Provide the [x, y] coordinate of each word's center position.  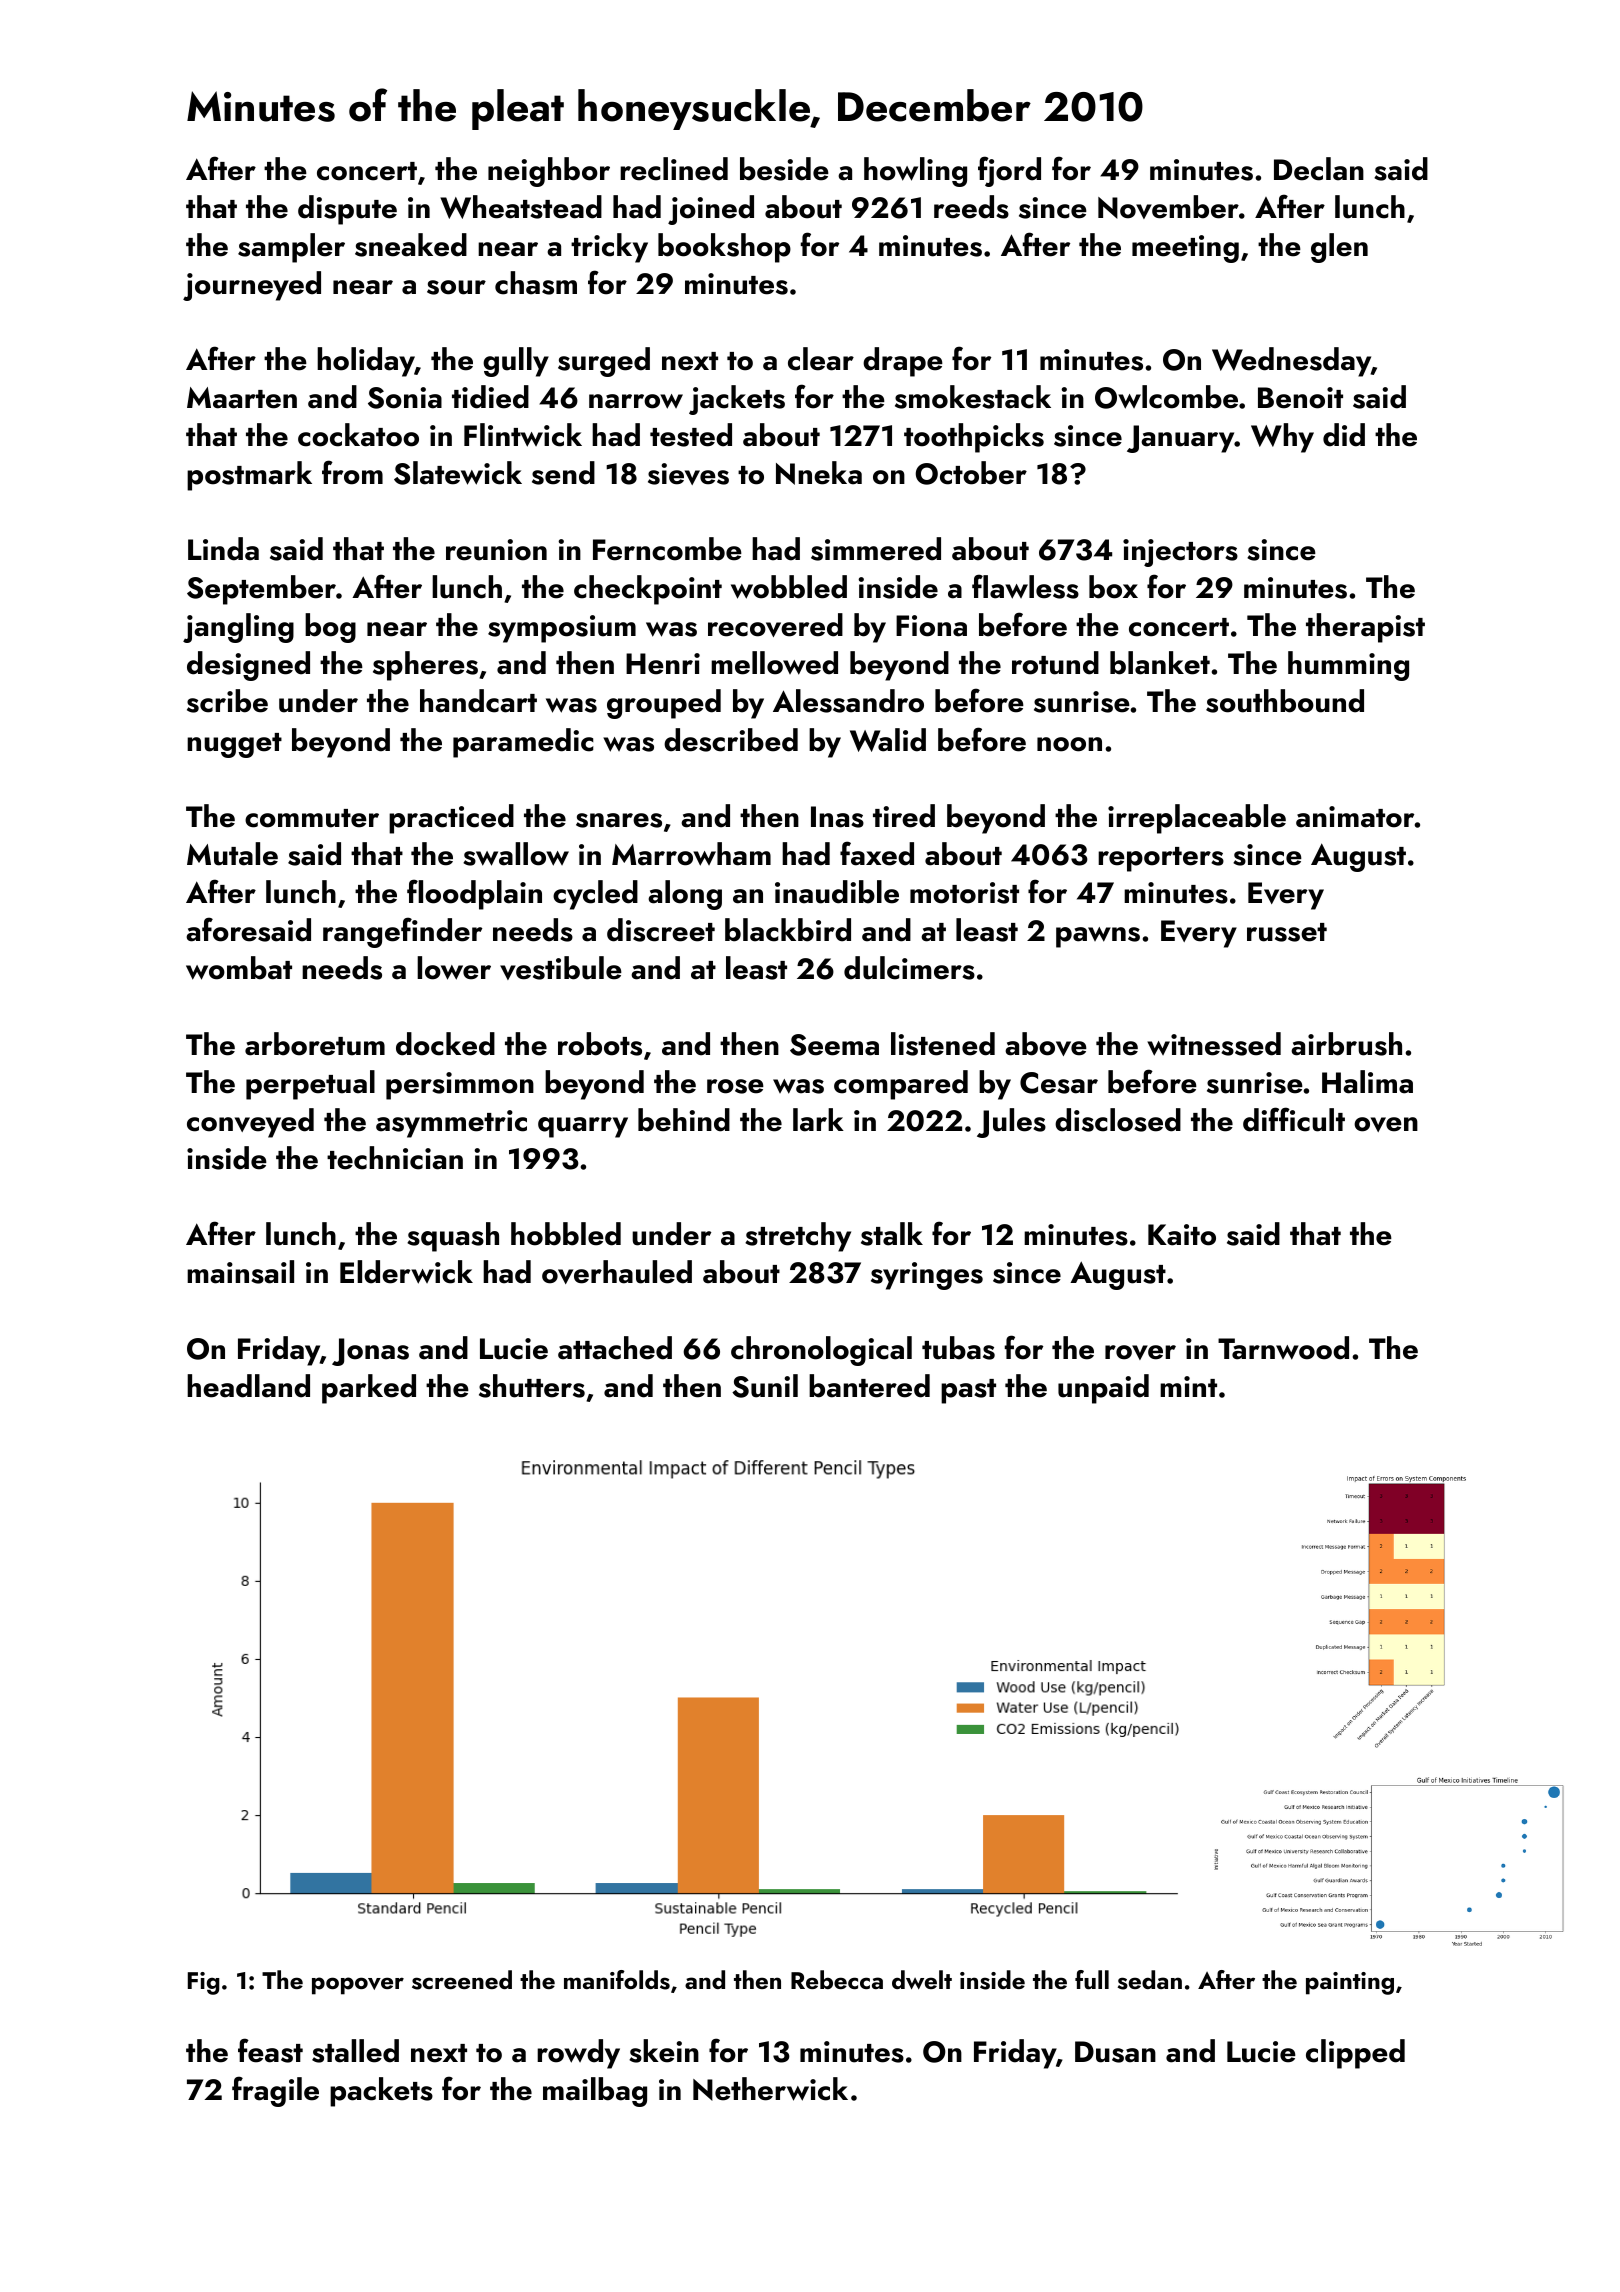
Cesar [1059, 1083]
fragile [275, 2091]
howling [915, 172]
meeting [1185, 249]
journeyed [252, 286]
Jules [1011, 1123]
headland [248, 1386]
